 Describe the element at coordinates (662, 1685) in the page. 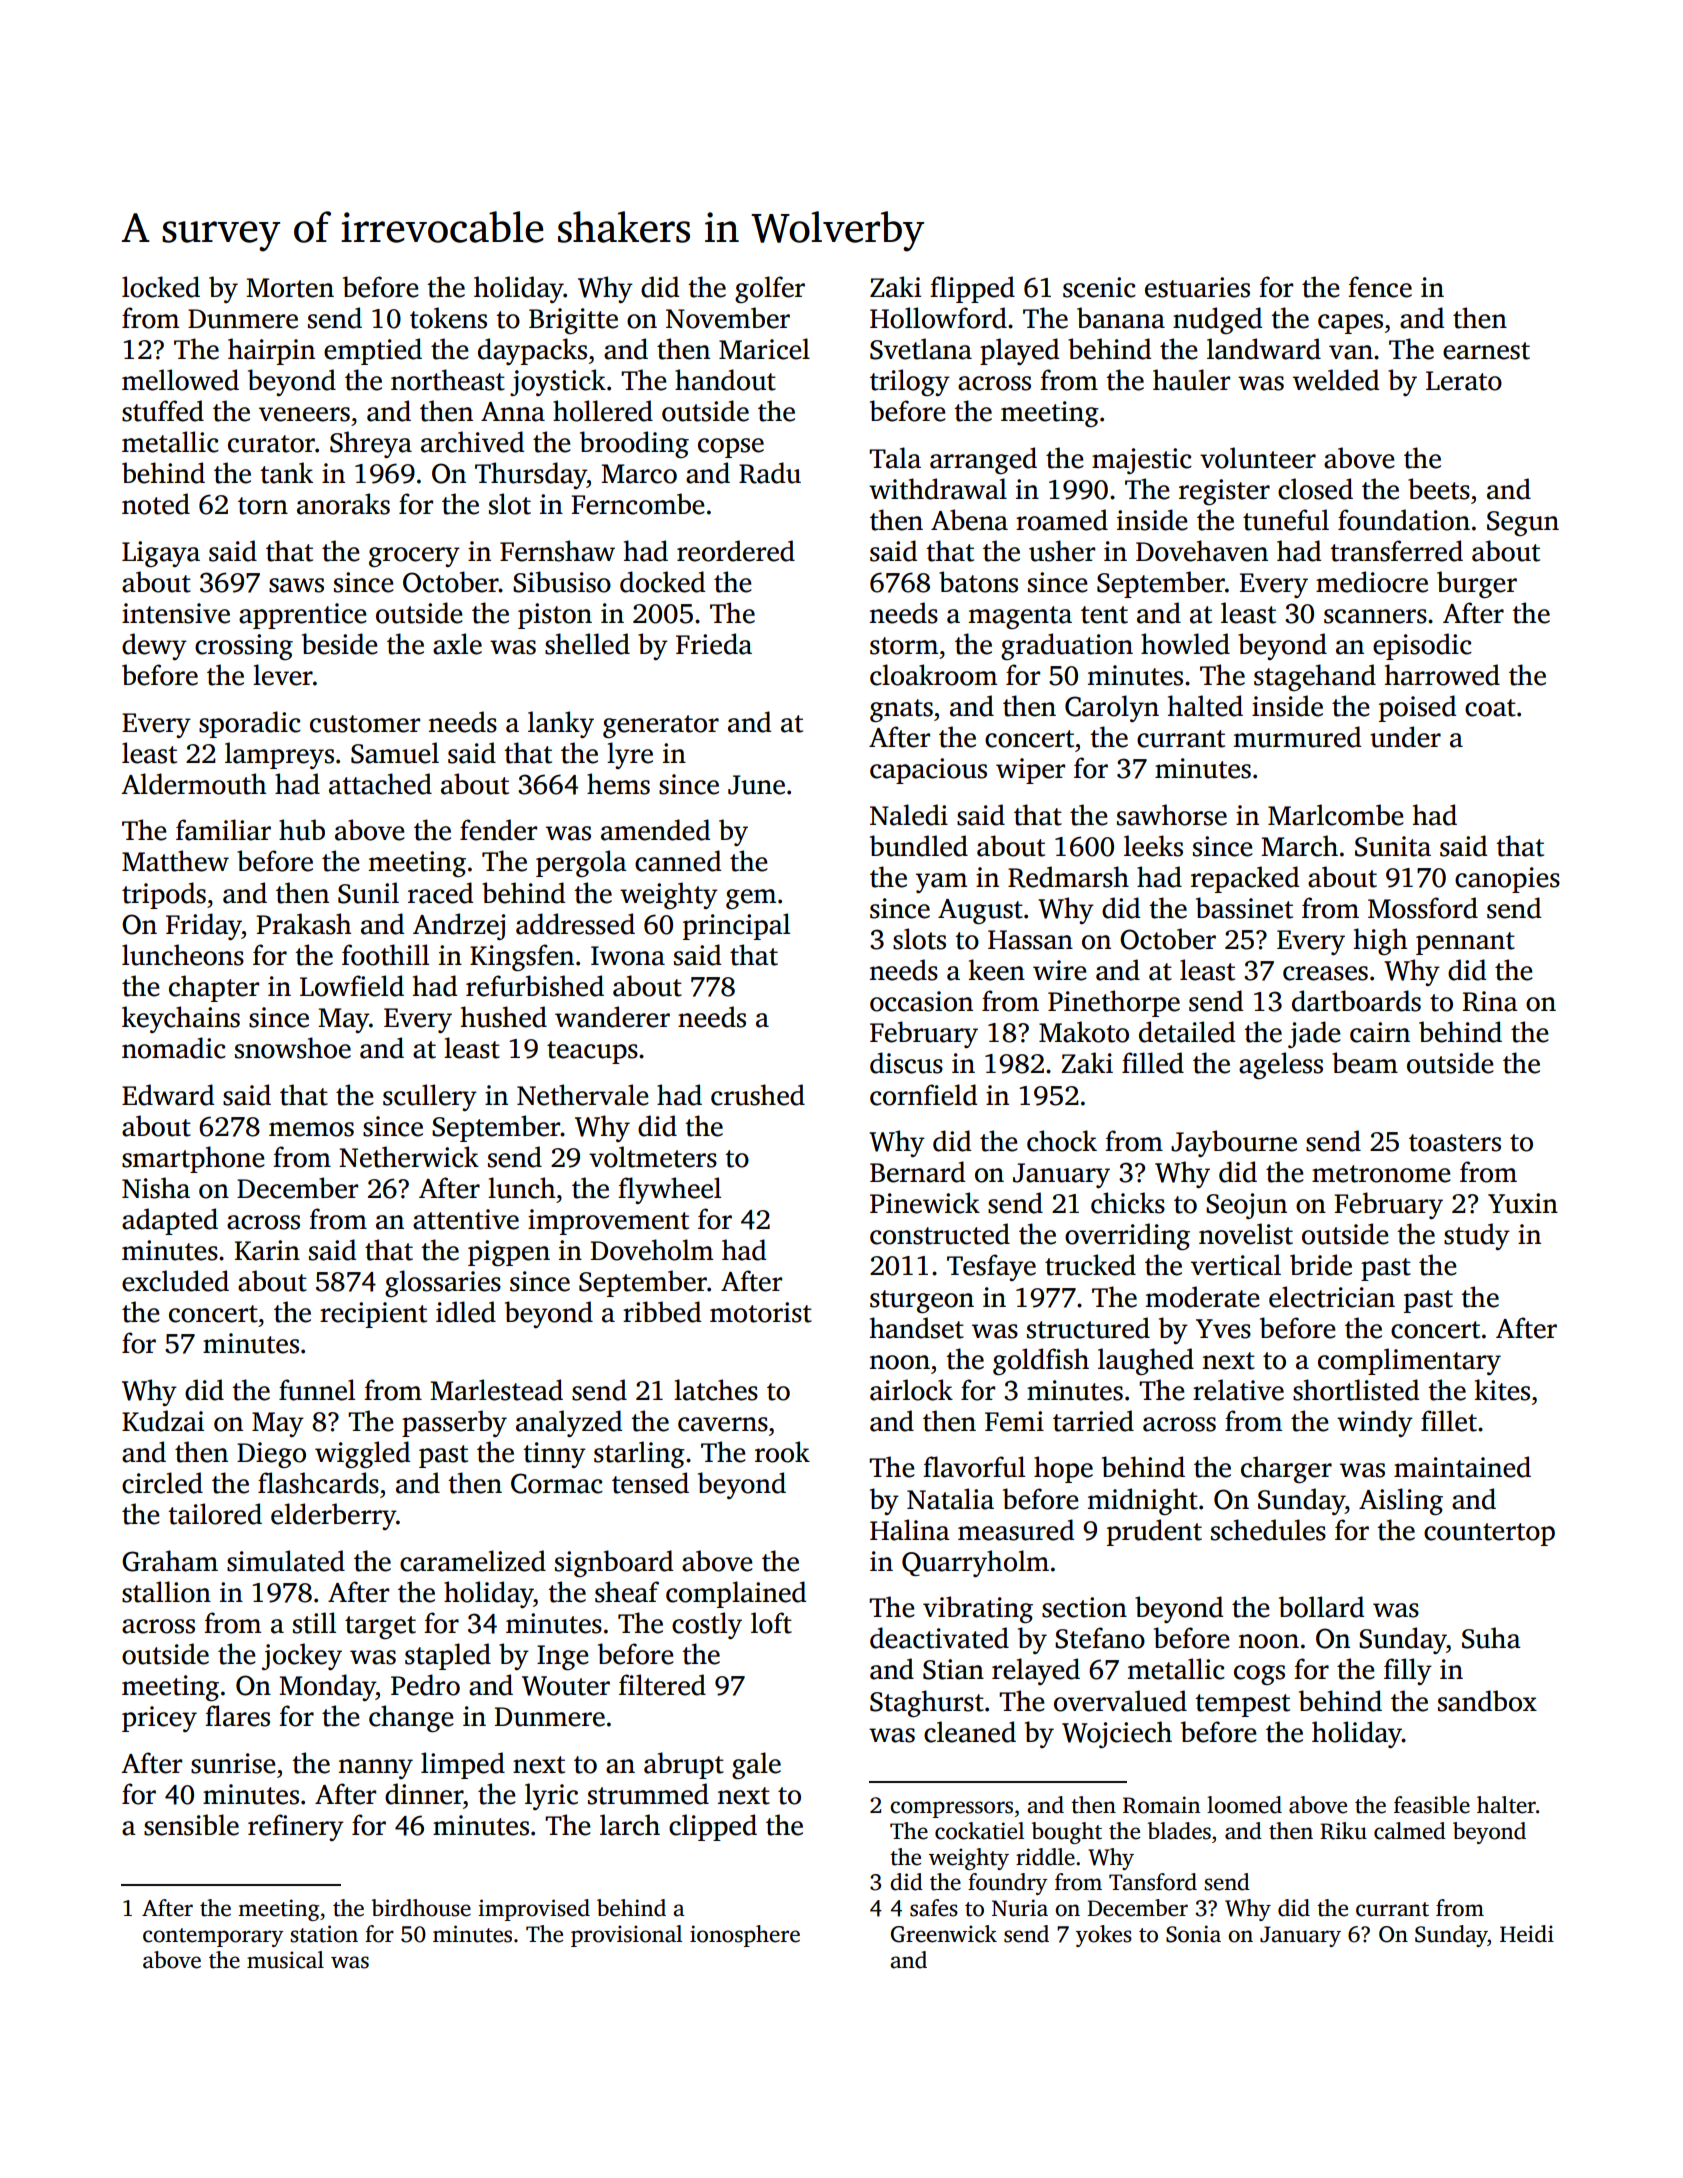

I see `filtered` at that location.
